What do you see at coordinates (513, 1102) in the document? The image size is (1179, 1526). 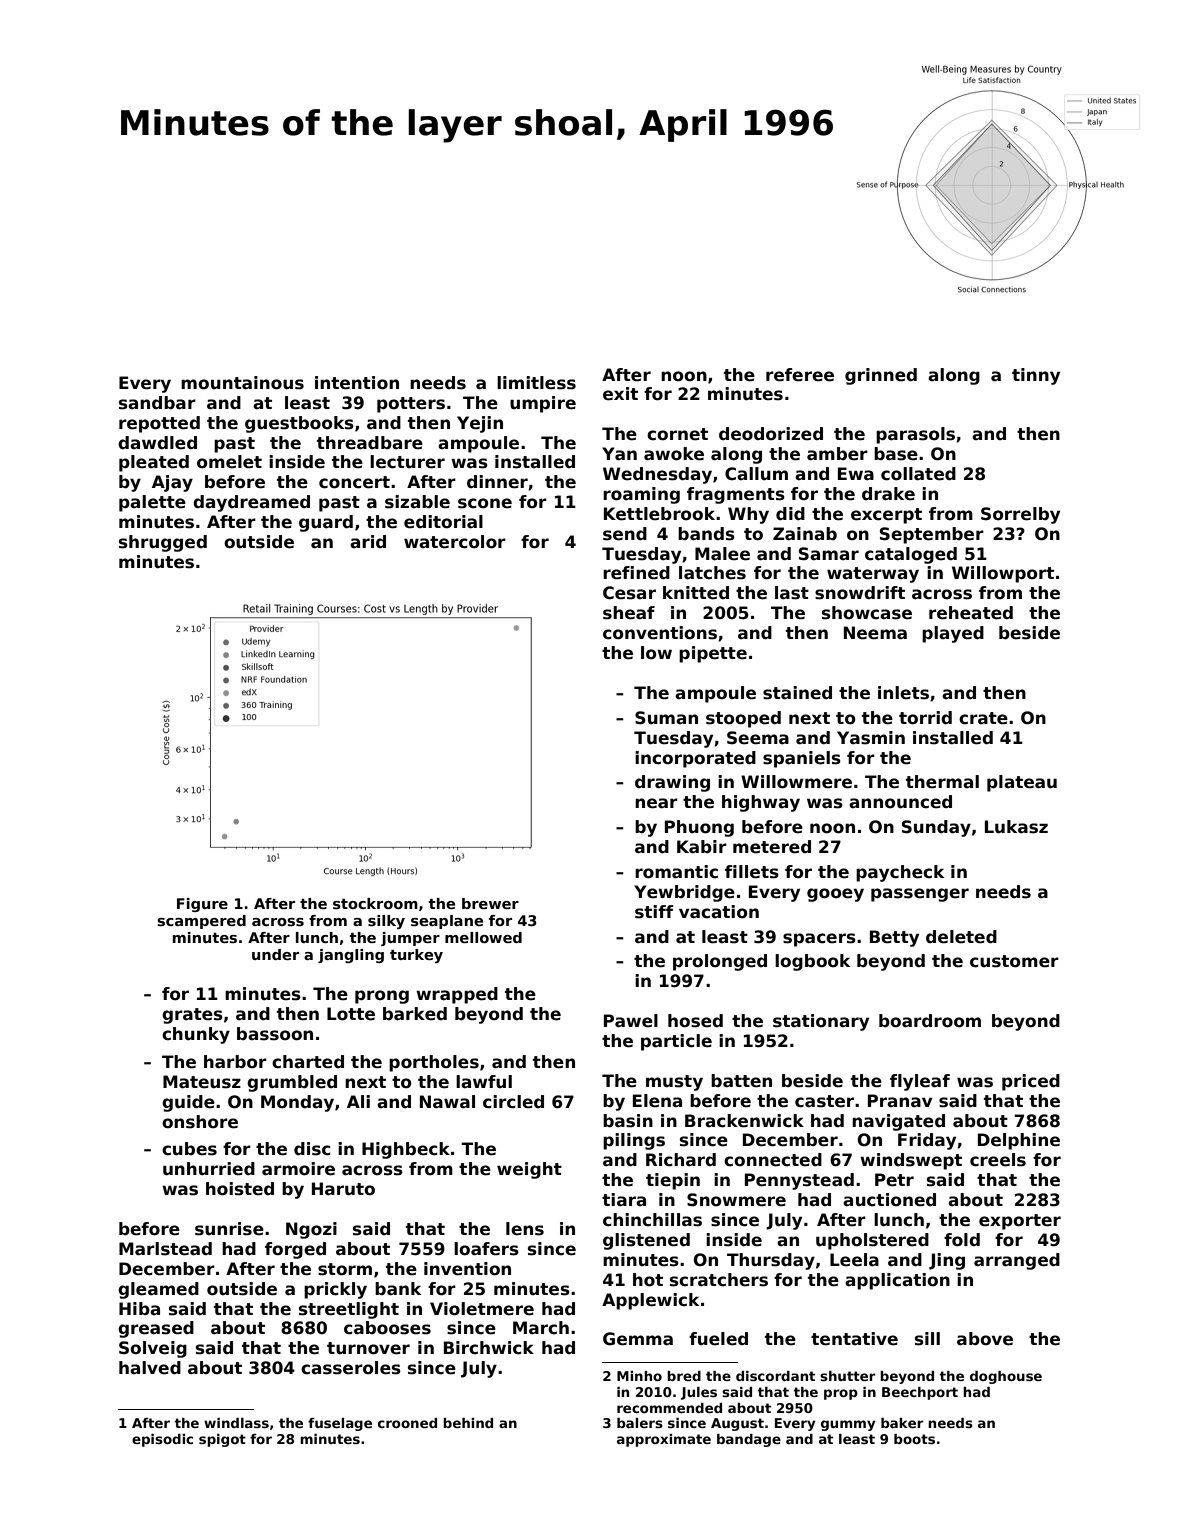 I see `circled` at bounding box center [513, 1102].
